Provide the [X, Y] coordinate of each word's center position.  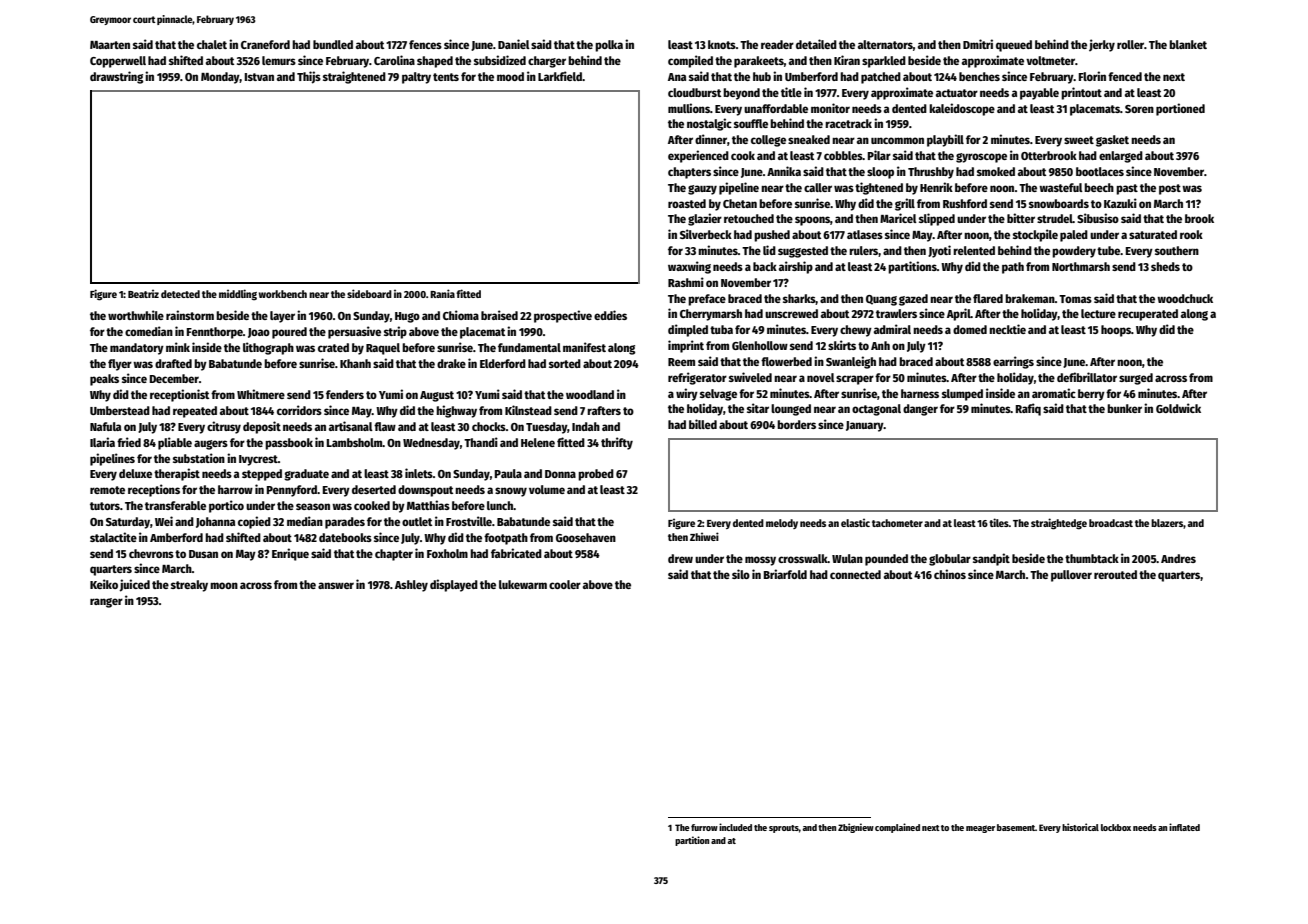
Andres [1178, 558]
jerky [1102, 45]
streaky [189, 586]
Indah [586, 426]
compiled [690, 61]
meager [980, 829]
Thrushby [931, 173]
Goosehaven [586, 537]
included [735, 827]
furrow [704, 827]
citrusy [224, 427]
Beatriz [143, 293]
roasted [687, 203]
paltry [416, 78]
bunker [1124, 408]
